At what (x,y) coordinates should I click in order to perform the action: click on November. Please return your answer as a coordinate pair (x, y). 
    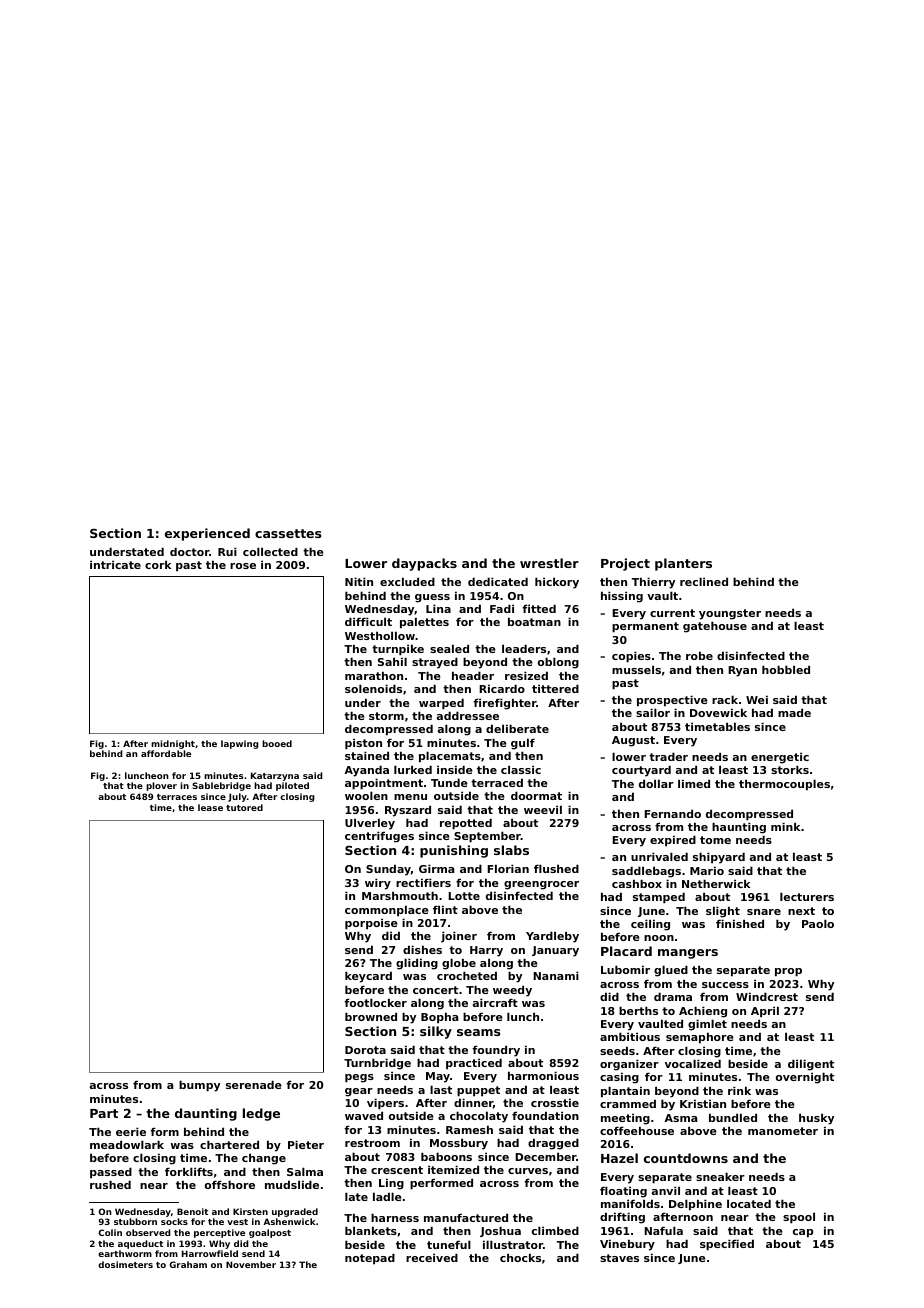
    Looking at the image, I should click on (251, 1264).
